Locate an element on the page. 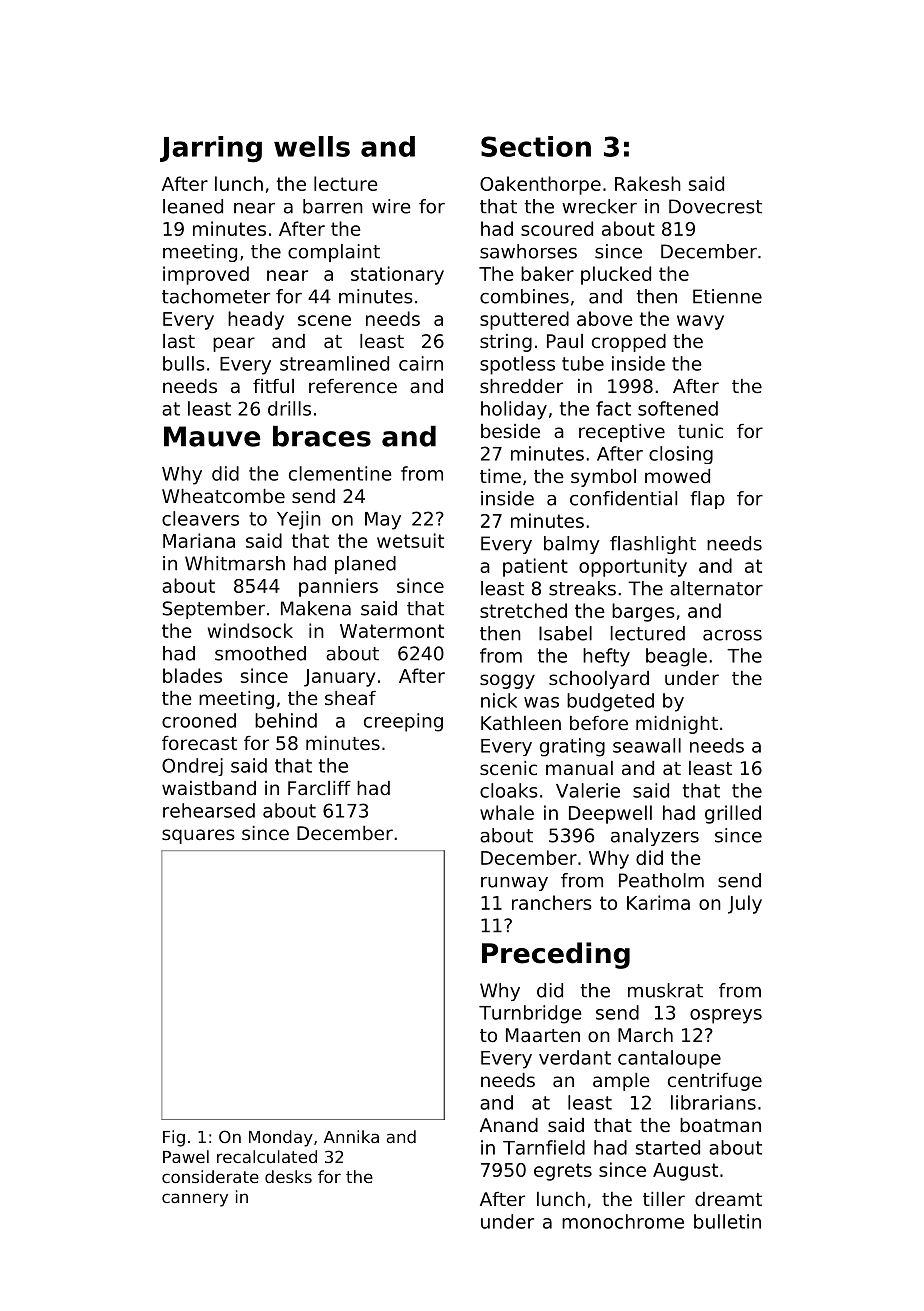  Section is located at coordinates (536, 146).
